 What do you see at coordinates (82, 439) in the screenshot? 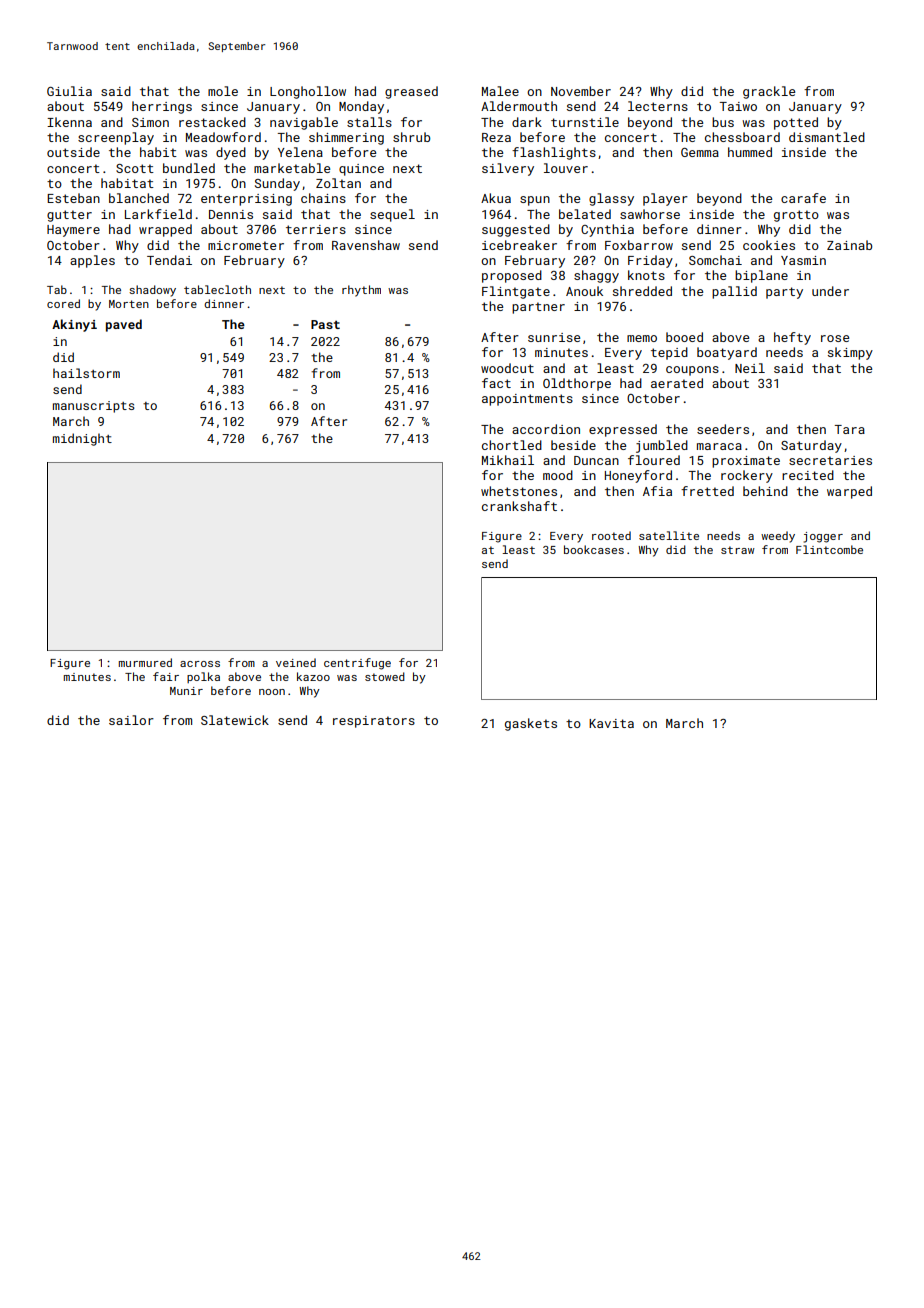
I see `midnight` at bounding box center [82, 439].
